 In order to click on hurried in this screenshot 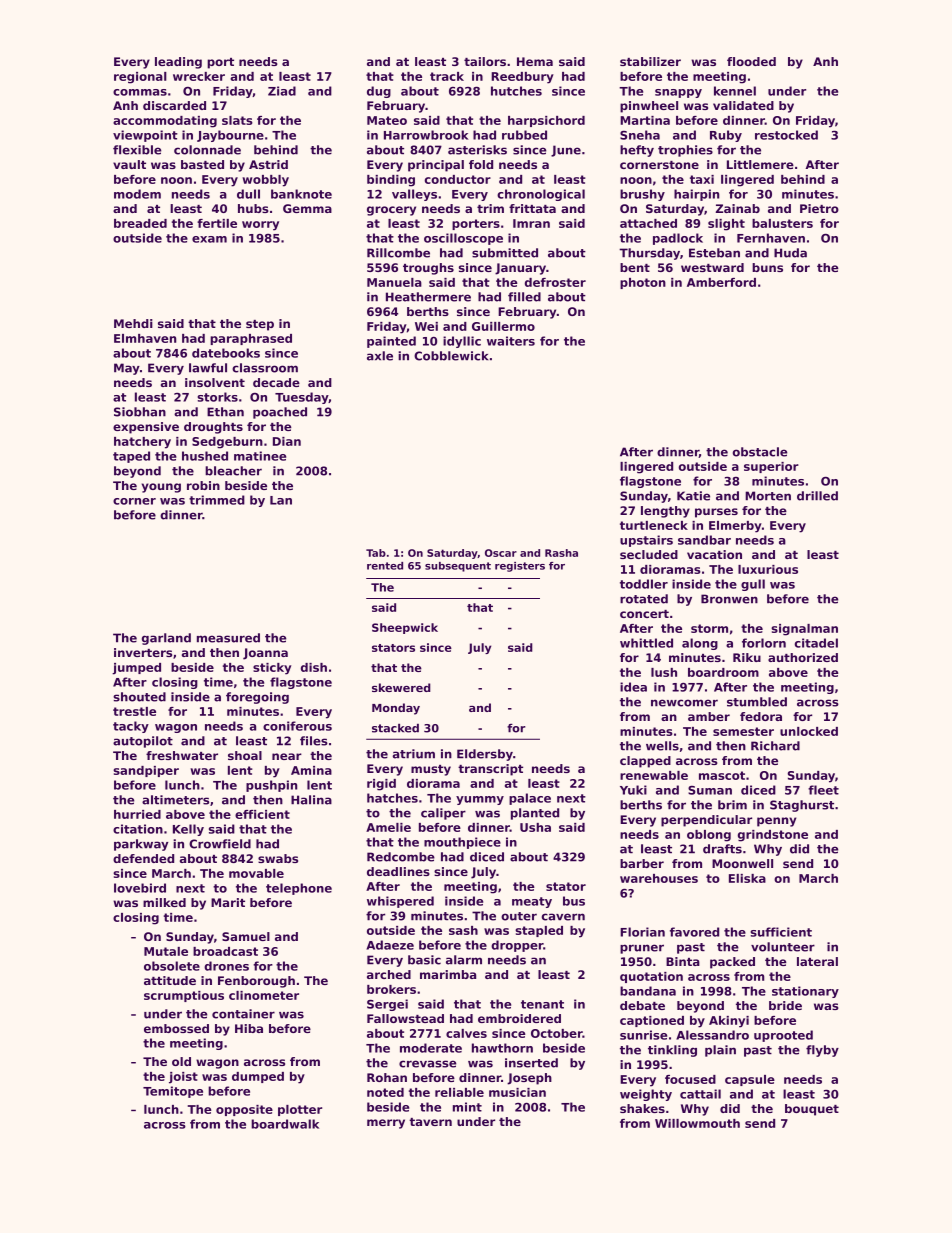, I will do `click(137, 814)`.
